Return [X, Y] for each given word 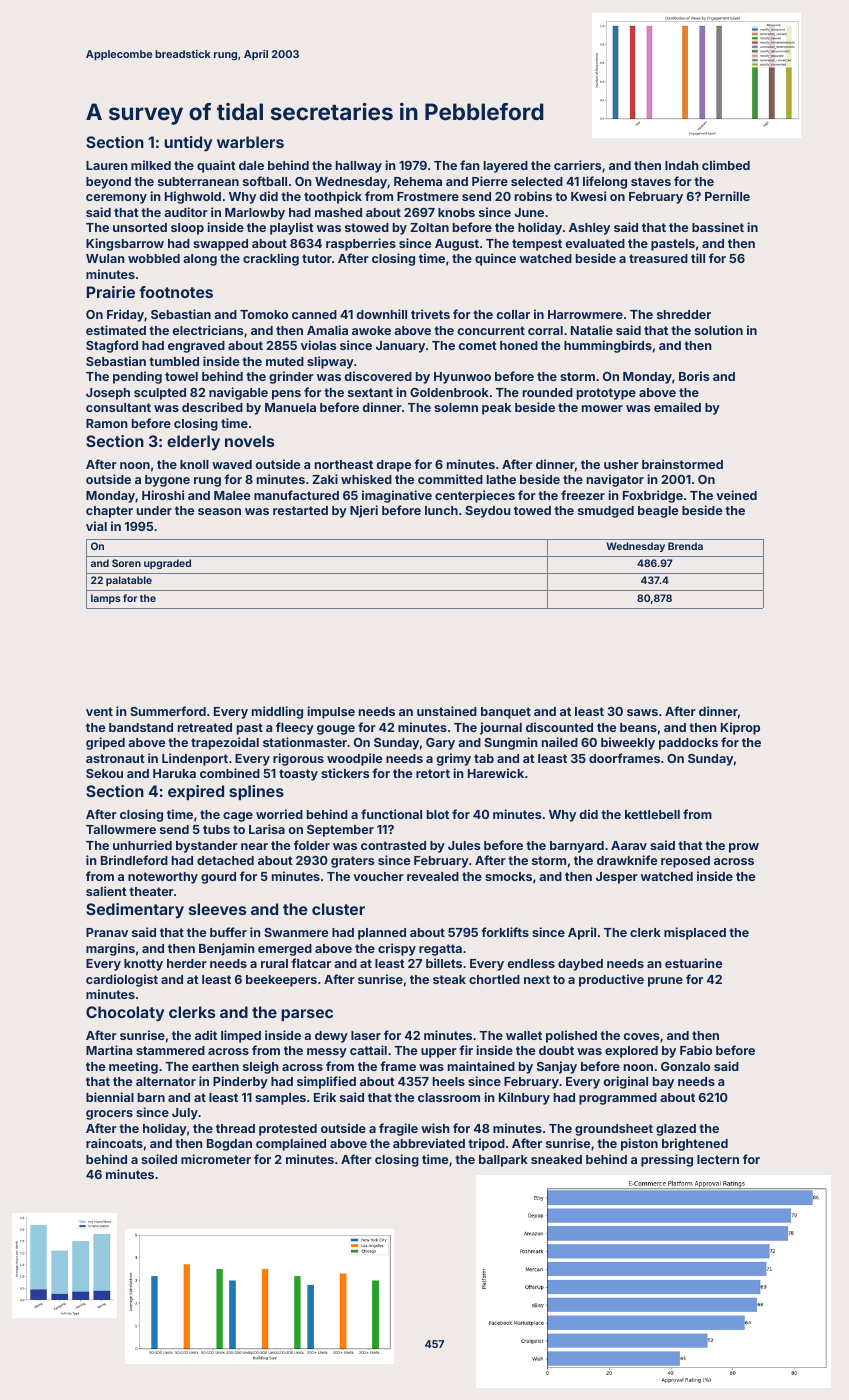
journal [501, 728]
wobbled [154, 258]
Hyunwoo [462, 378]
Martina [109, 1050]
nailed [560, 742]
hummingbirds [608, 346]
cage [238, 817]
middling [277, 712]
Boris [694, 376]
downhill [382, 314]
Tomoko [264, 314]
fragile [398, 1129]
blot [438, 814]
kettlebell [652, 814]
